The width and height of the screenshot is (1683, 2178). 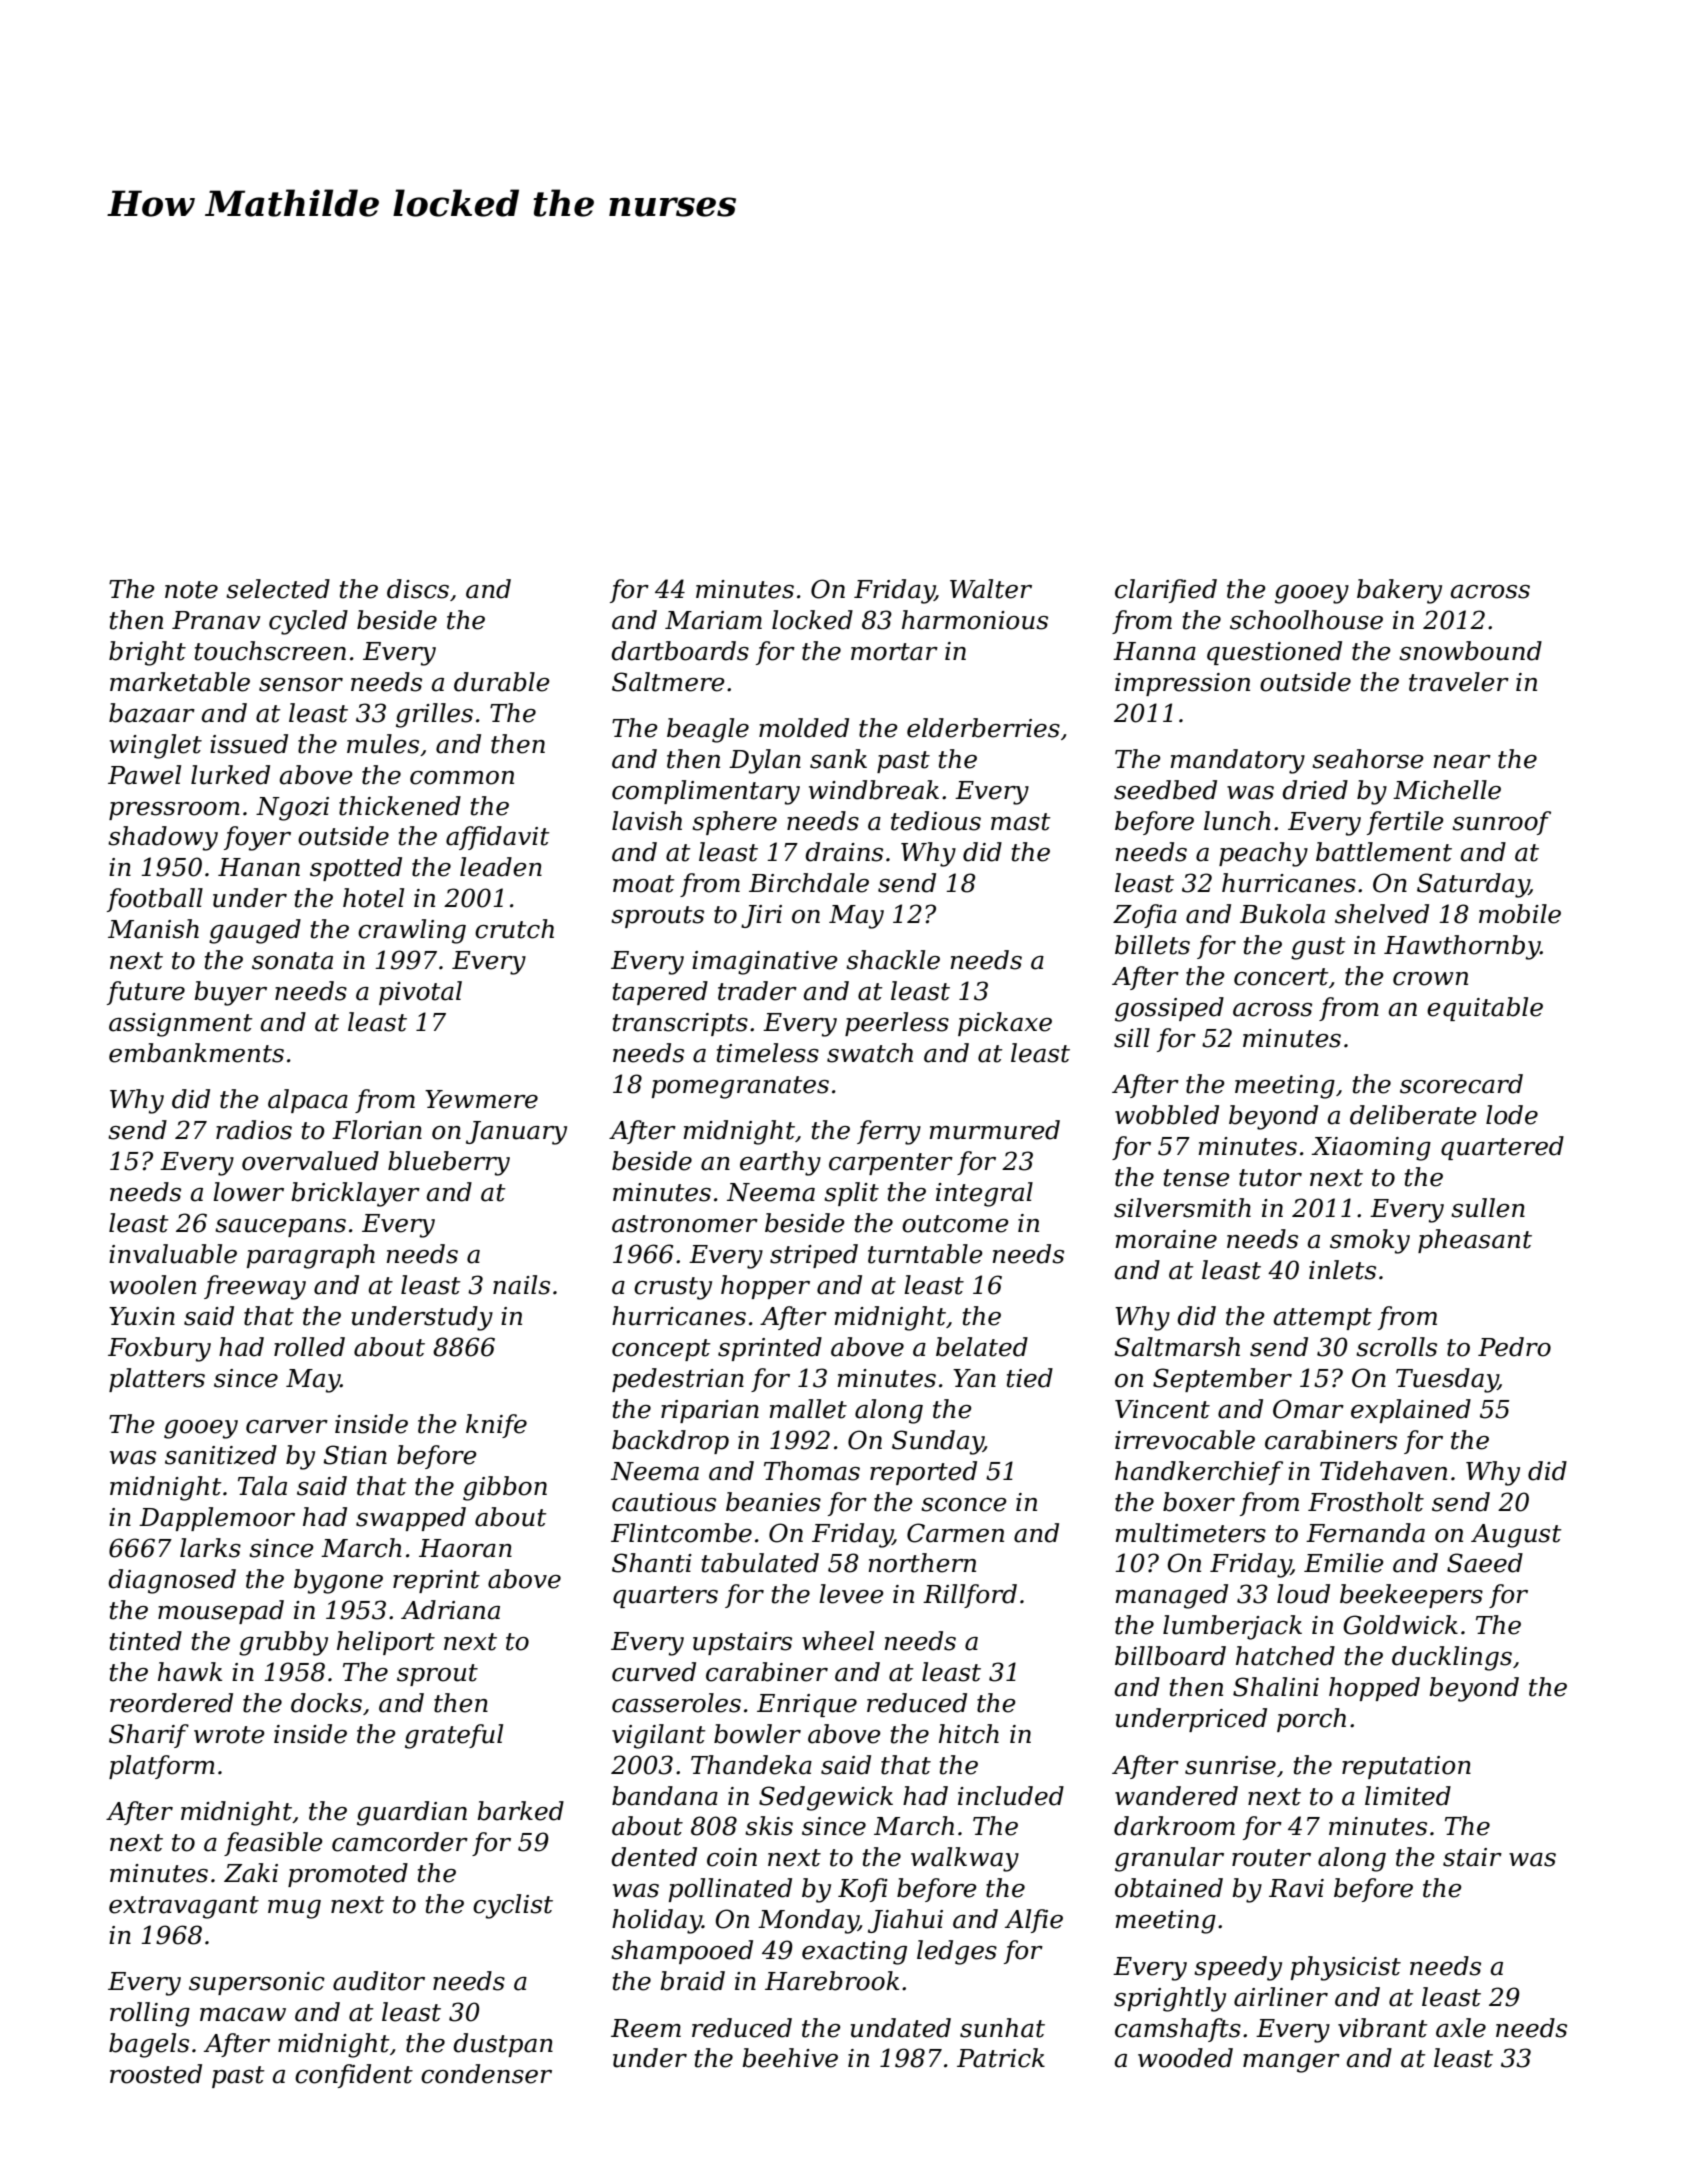 I want to click on cyclist, so click(x=513, y=1906).
